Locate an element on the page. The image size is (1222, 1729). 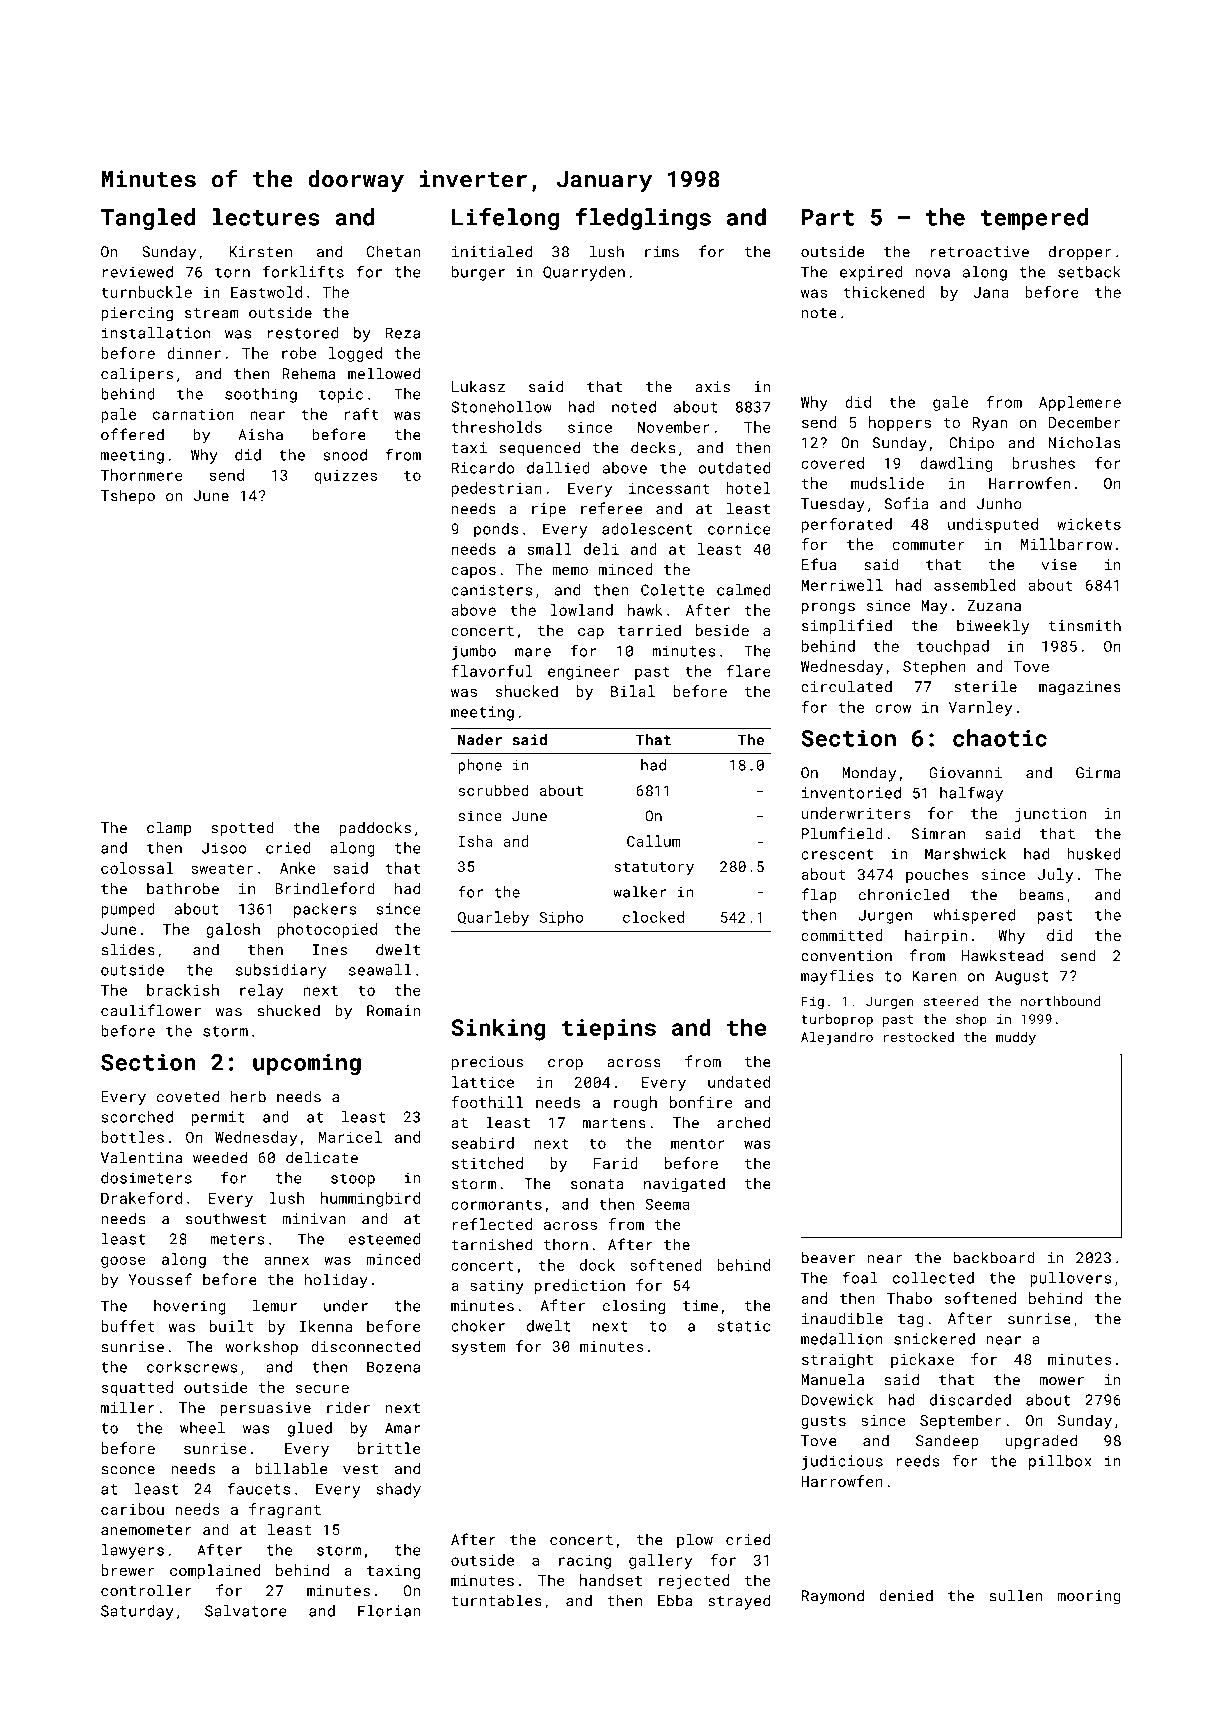
sconce is located at coordinates (128, 1470).
